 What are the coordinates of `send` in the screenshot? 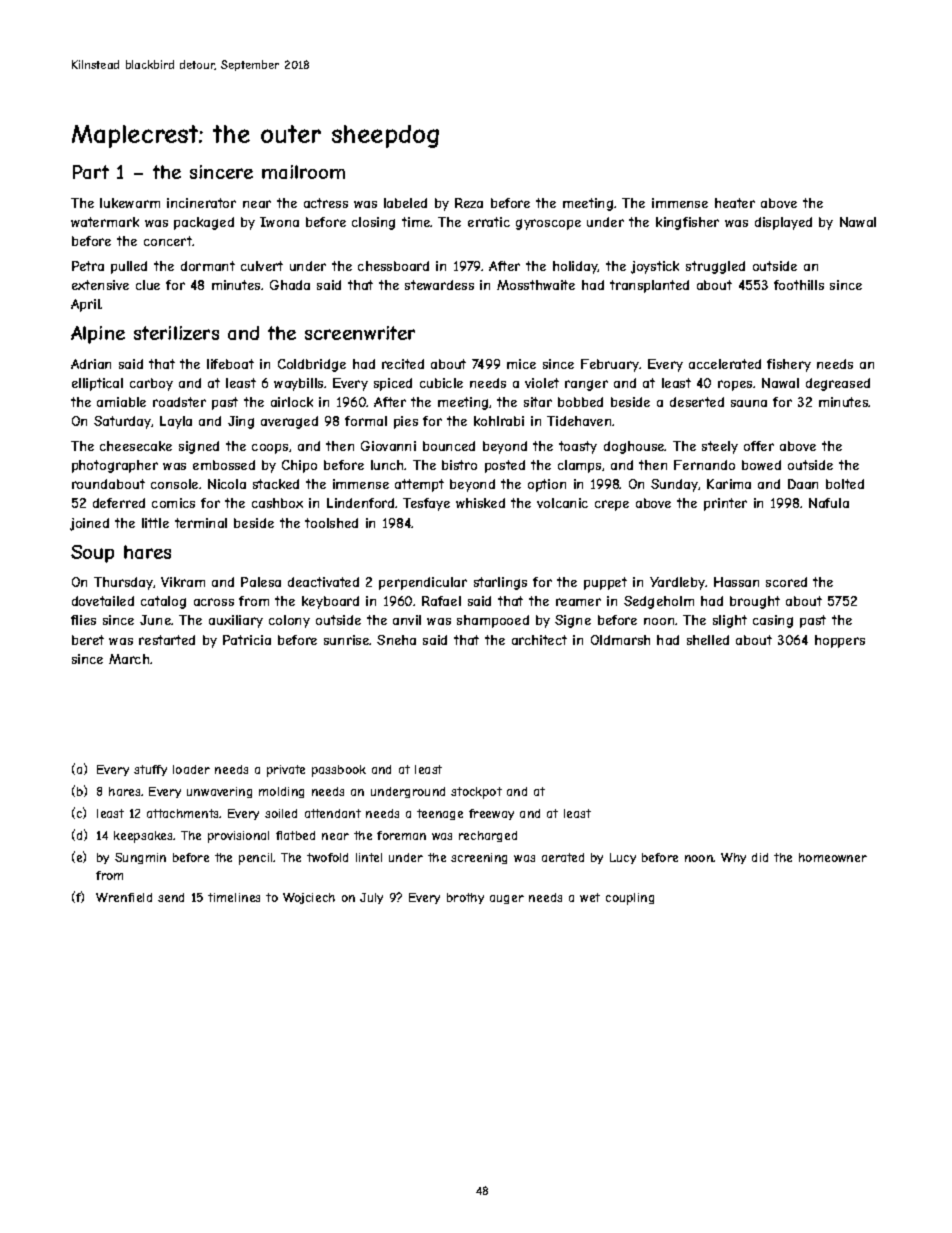 It's located at (171, 897).
